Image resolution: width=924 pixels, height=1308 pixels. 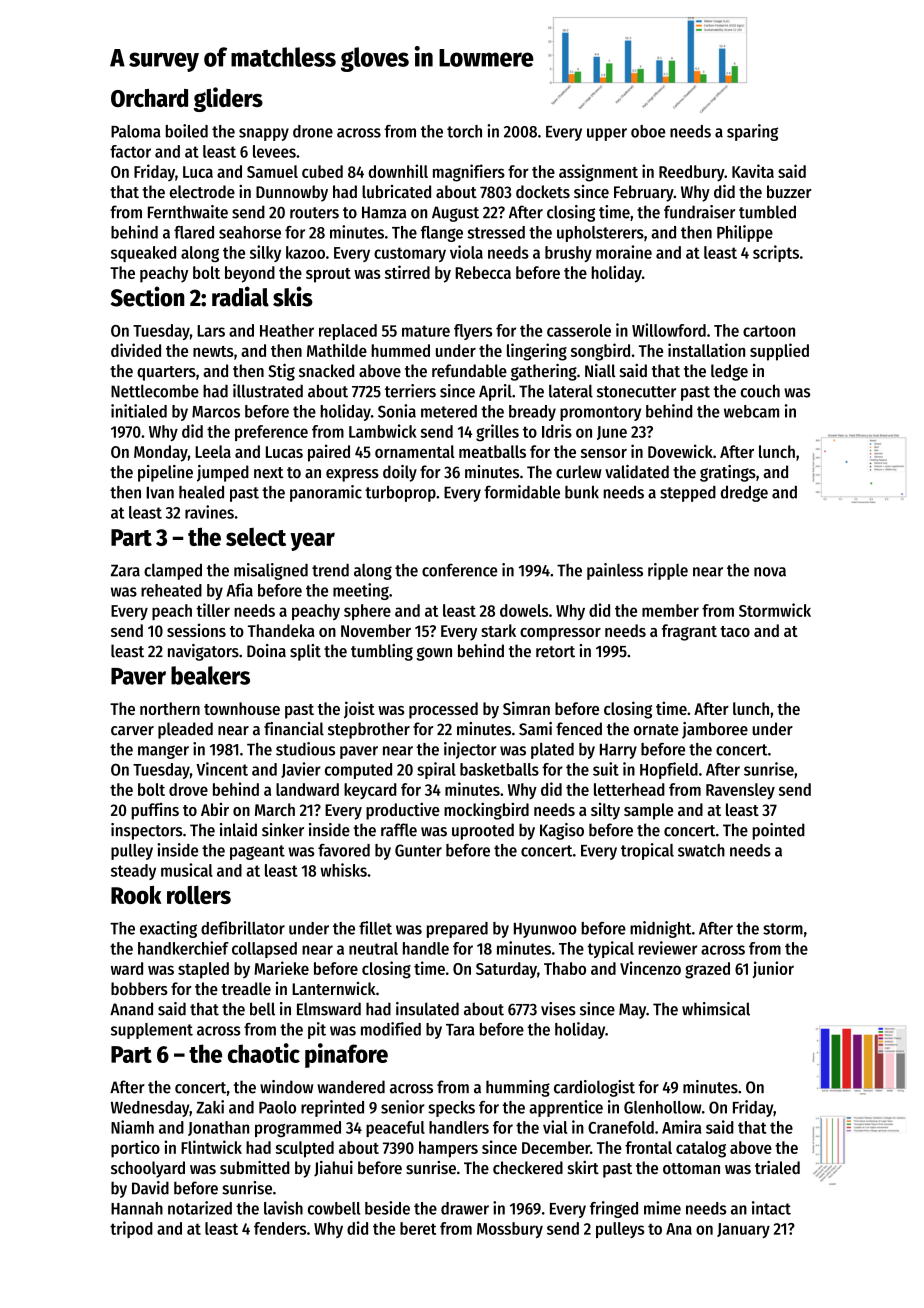 I want to click on wandered, so click(x=351, y=1087).
